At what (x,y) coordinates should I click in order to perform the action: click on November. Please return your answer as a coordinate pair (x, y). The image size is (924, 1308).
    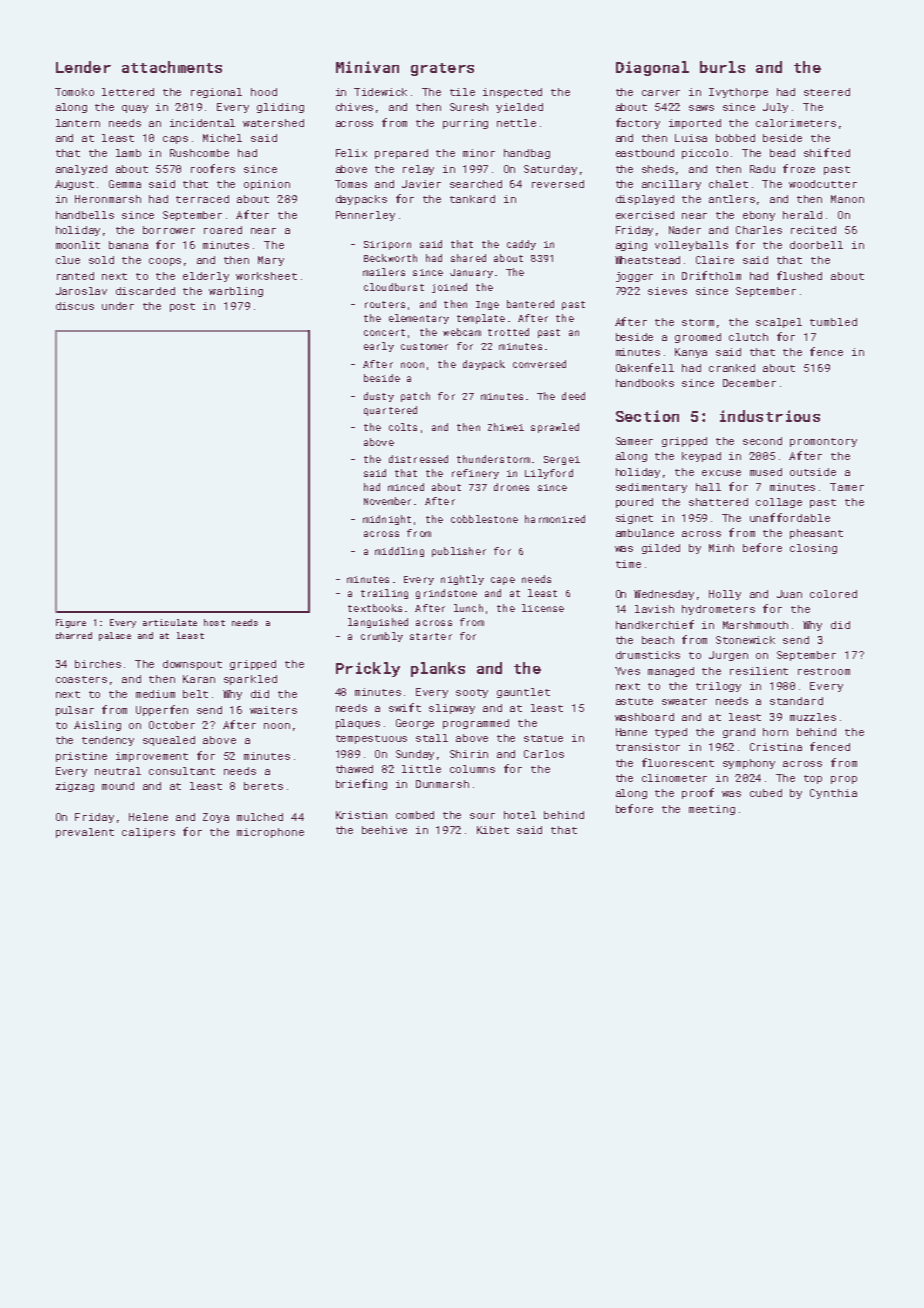
    Looking at the image, I should click on (387, 501).
